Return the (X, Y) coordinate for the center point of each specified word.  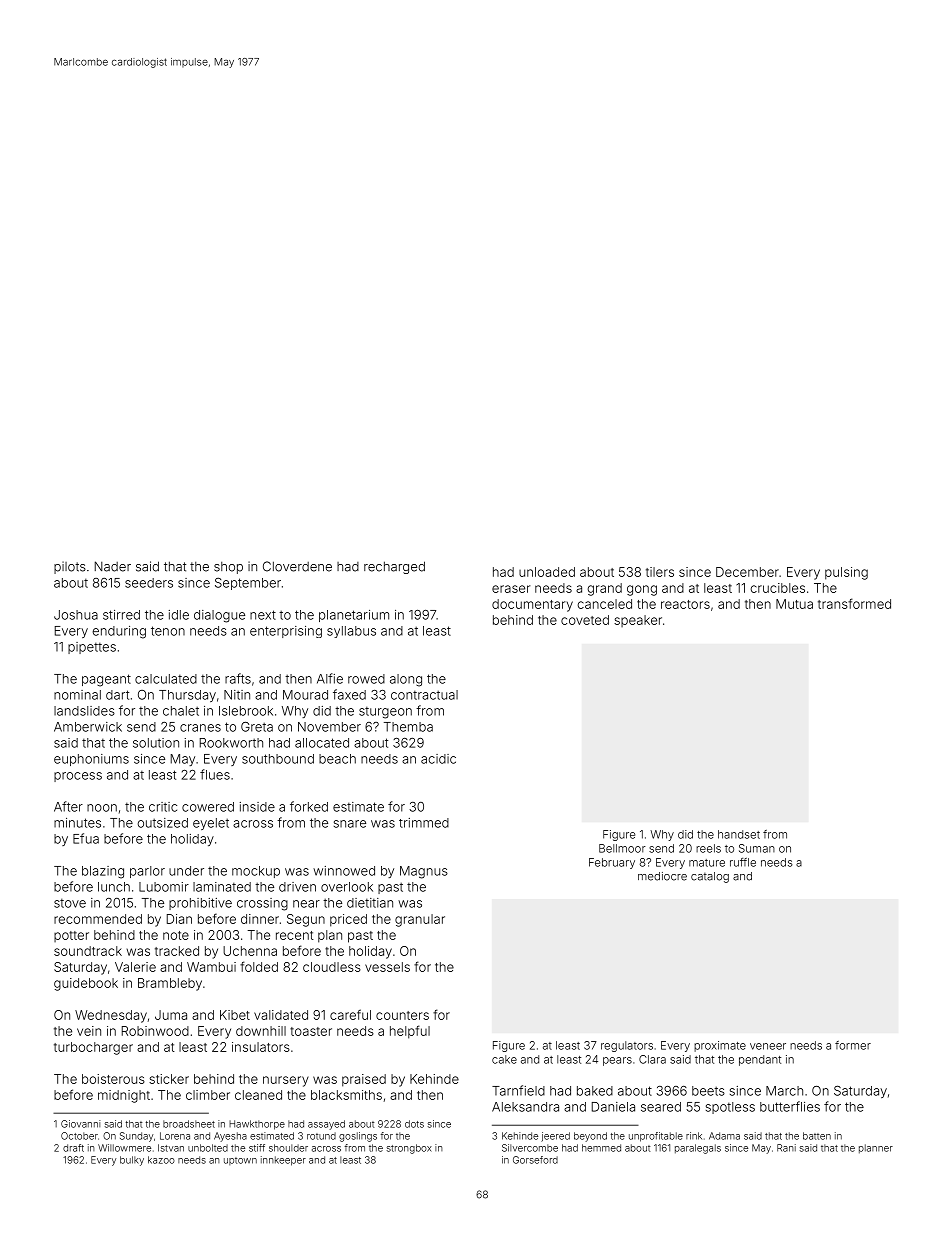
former (853, 1045)
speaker (638, 621)
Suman (757, 848)
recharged (394, 567)
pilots (70, 567)
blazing (103, 872)
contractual (424, 695)
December (747, 572)
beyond (590, 1137)
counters (402, 1015)
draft (73, 1148)
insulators (261, 1047)
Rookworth (231, 743)
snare (350, 824)
